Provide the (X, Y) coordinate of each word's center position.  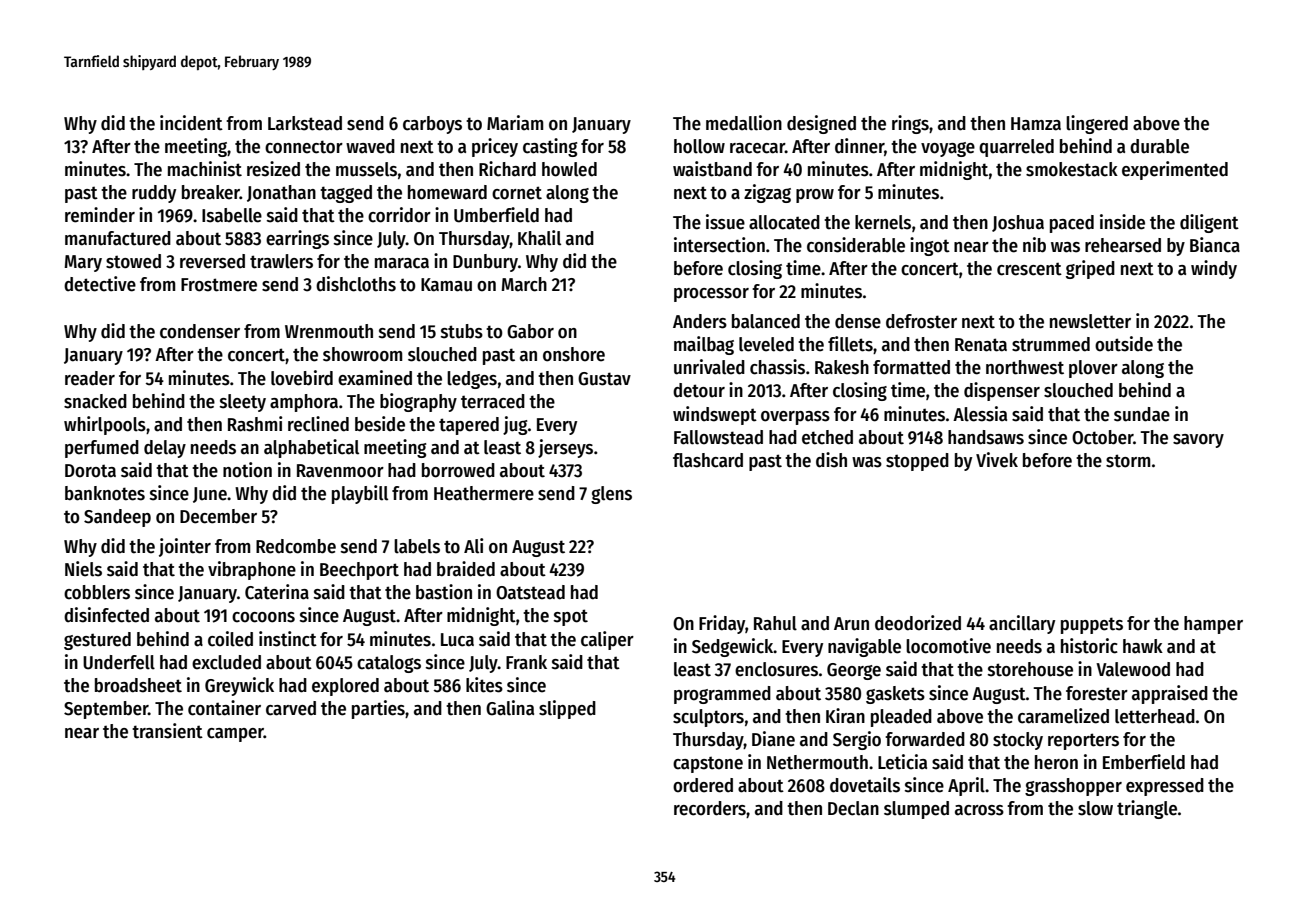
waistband (712, 169)
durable (1159, 146)
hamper (1213, 625)
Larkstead (305, 123)
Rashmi (255, 424)
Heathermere (484, 493)
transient (167, 731)
